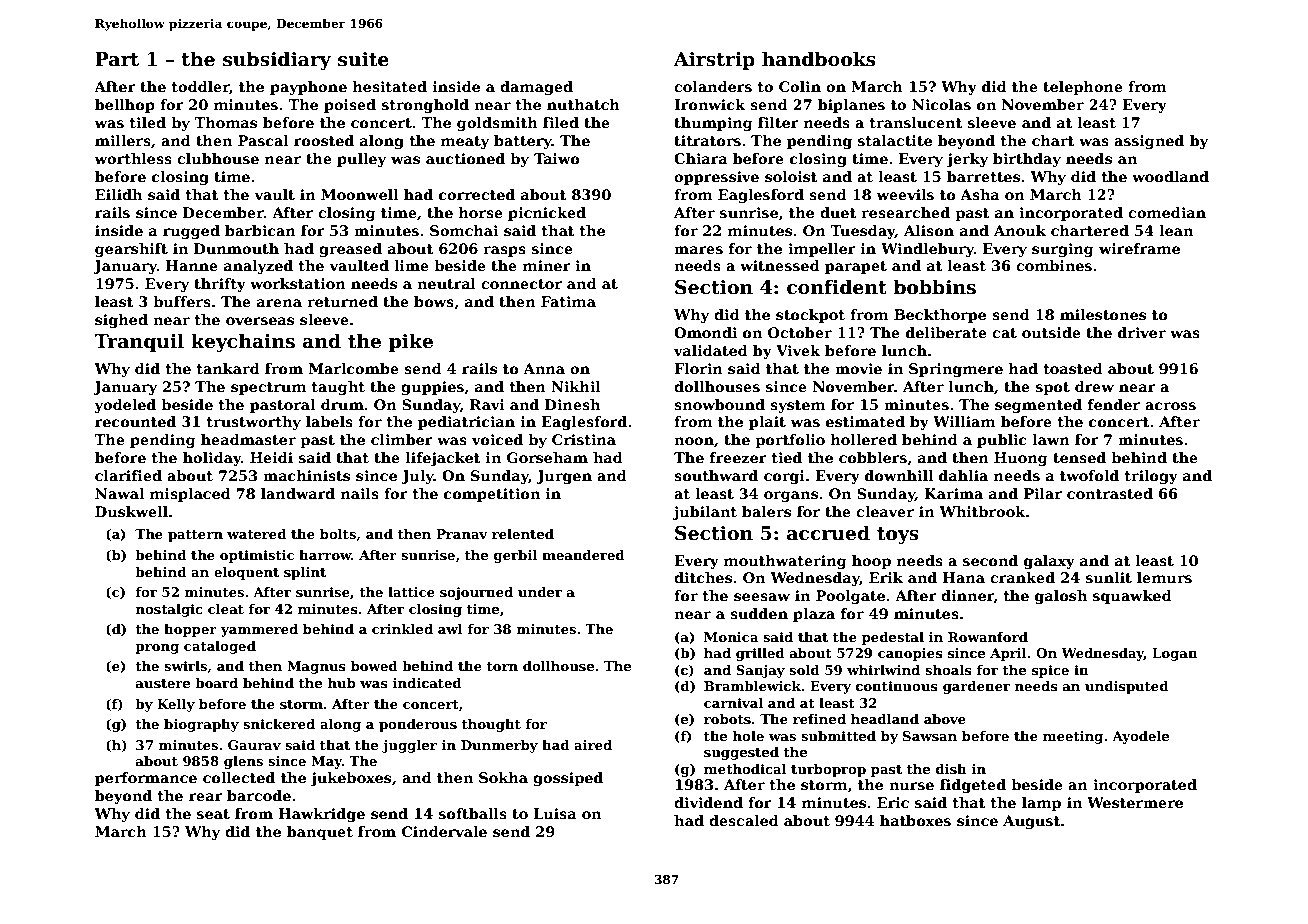  What do you see at coordinates (118, 194) in the screenshot?
I see `Eilidh` at bounding box center [118, 194].
